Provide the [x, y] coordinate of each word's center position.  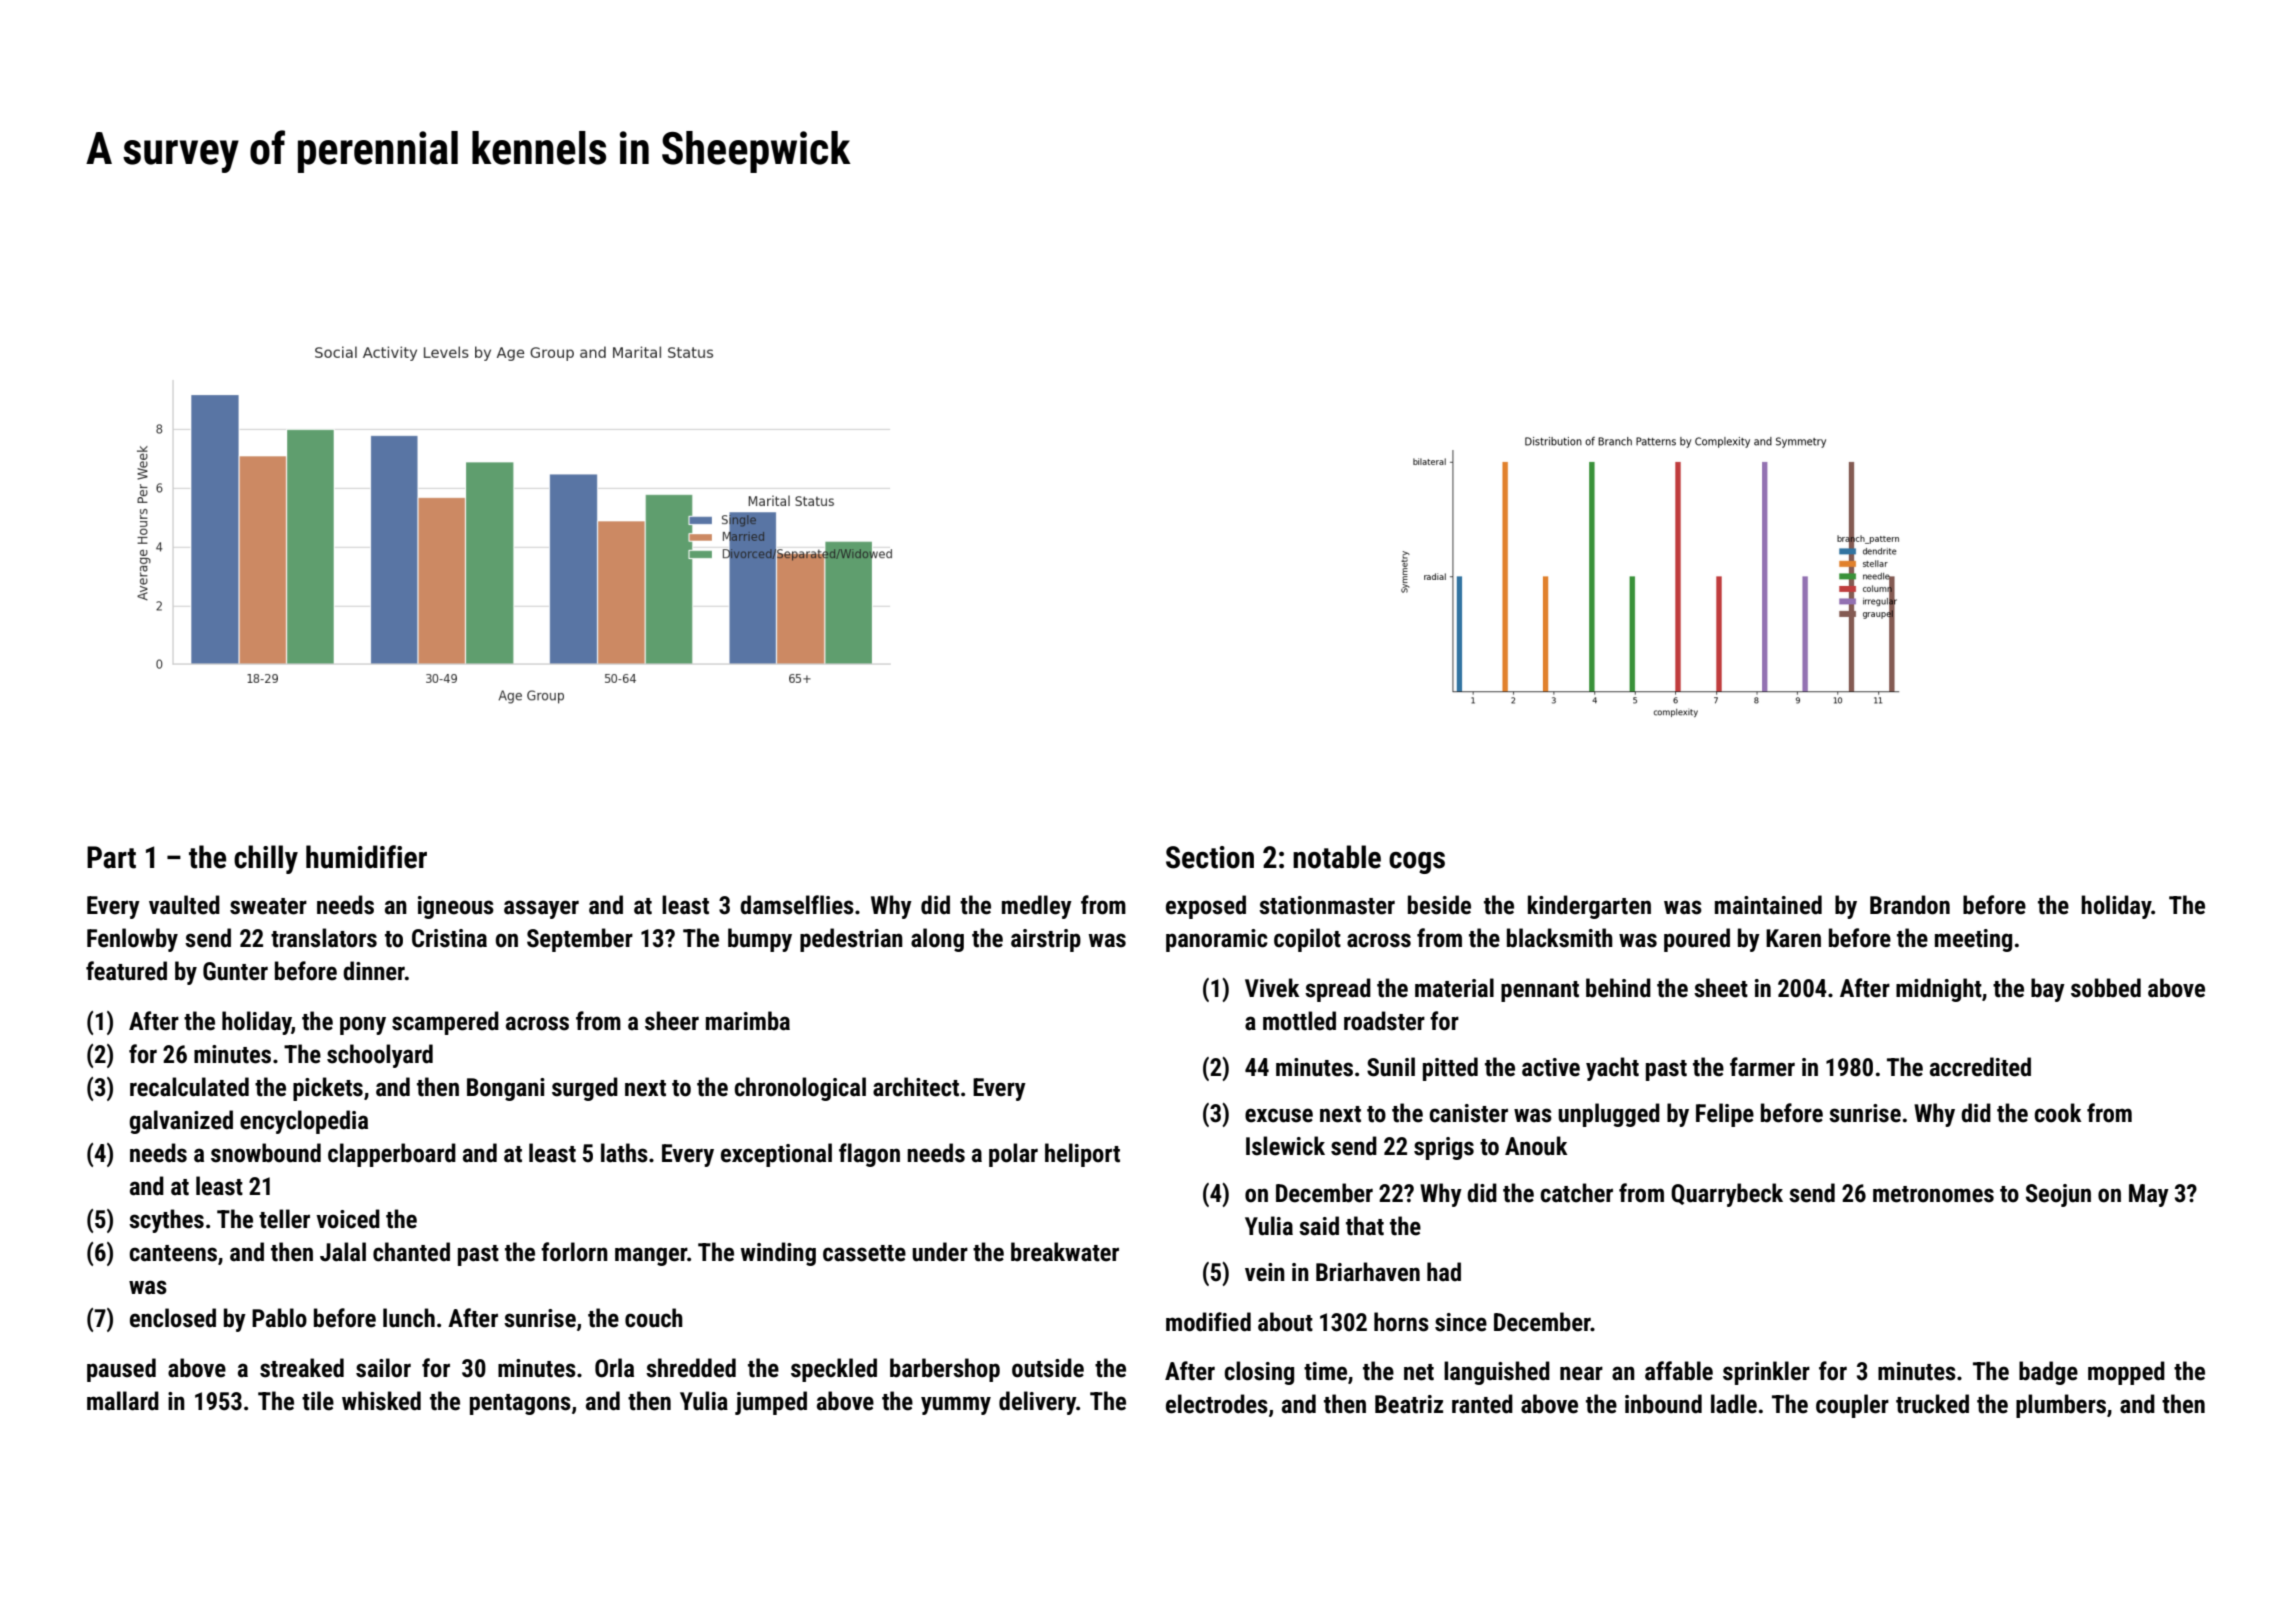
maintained [1768, 905]
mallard [123, 1401]
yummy [956, 1405]
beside [1439, 905]
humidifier [366, 857]
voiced [348, 1219]
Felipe [1725, 1115]
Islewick [1285, 1146]
